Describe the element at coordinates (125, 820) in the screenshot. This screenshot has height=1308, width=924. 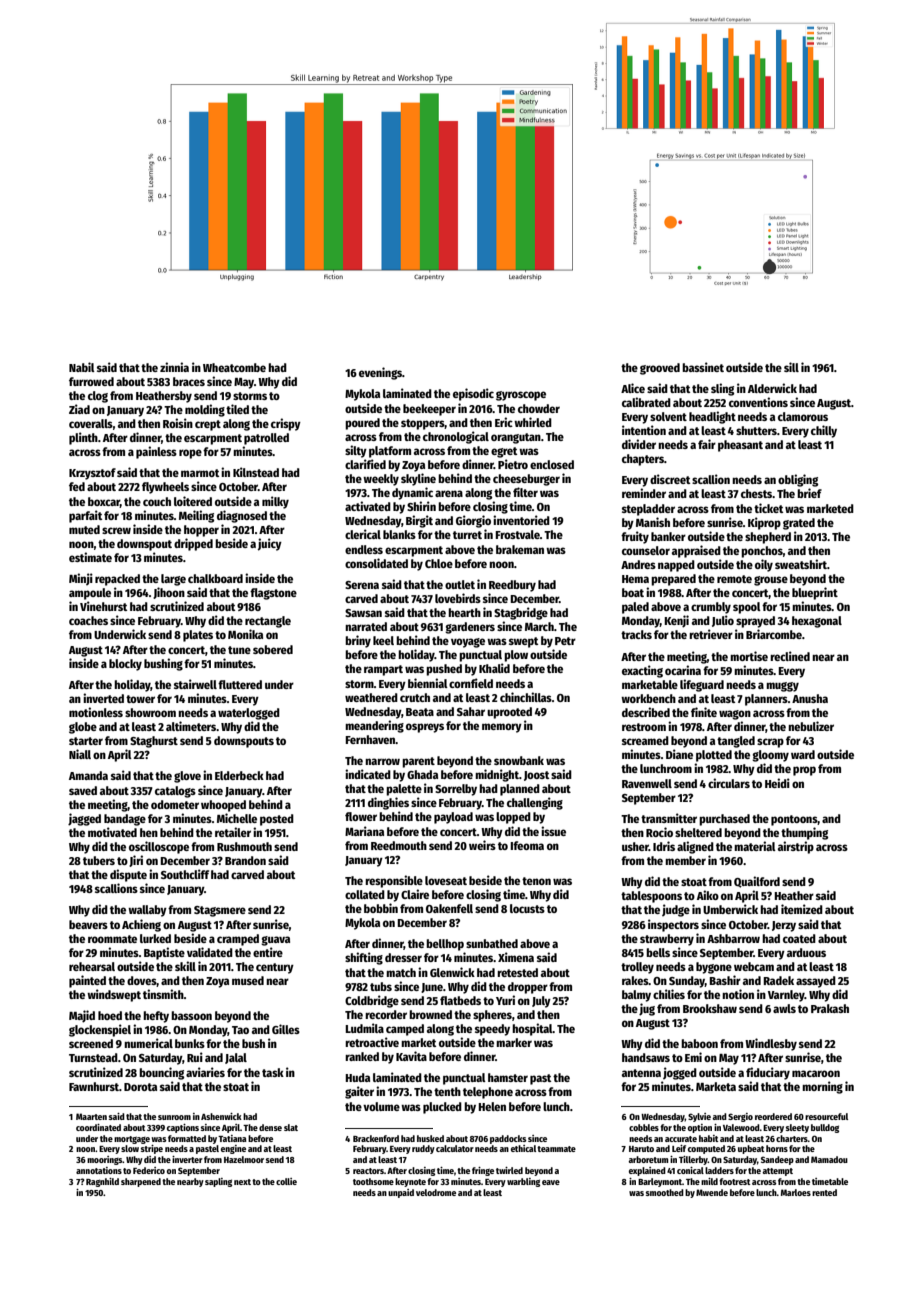
I see `bandage` at that location.
